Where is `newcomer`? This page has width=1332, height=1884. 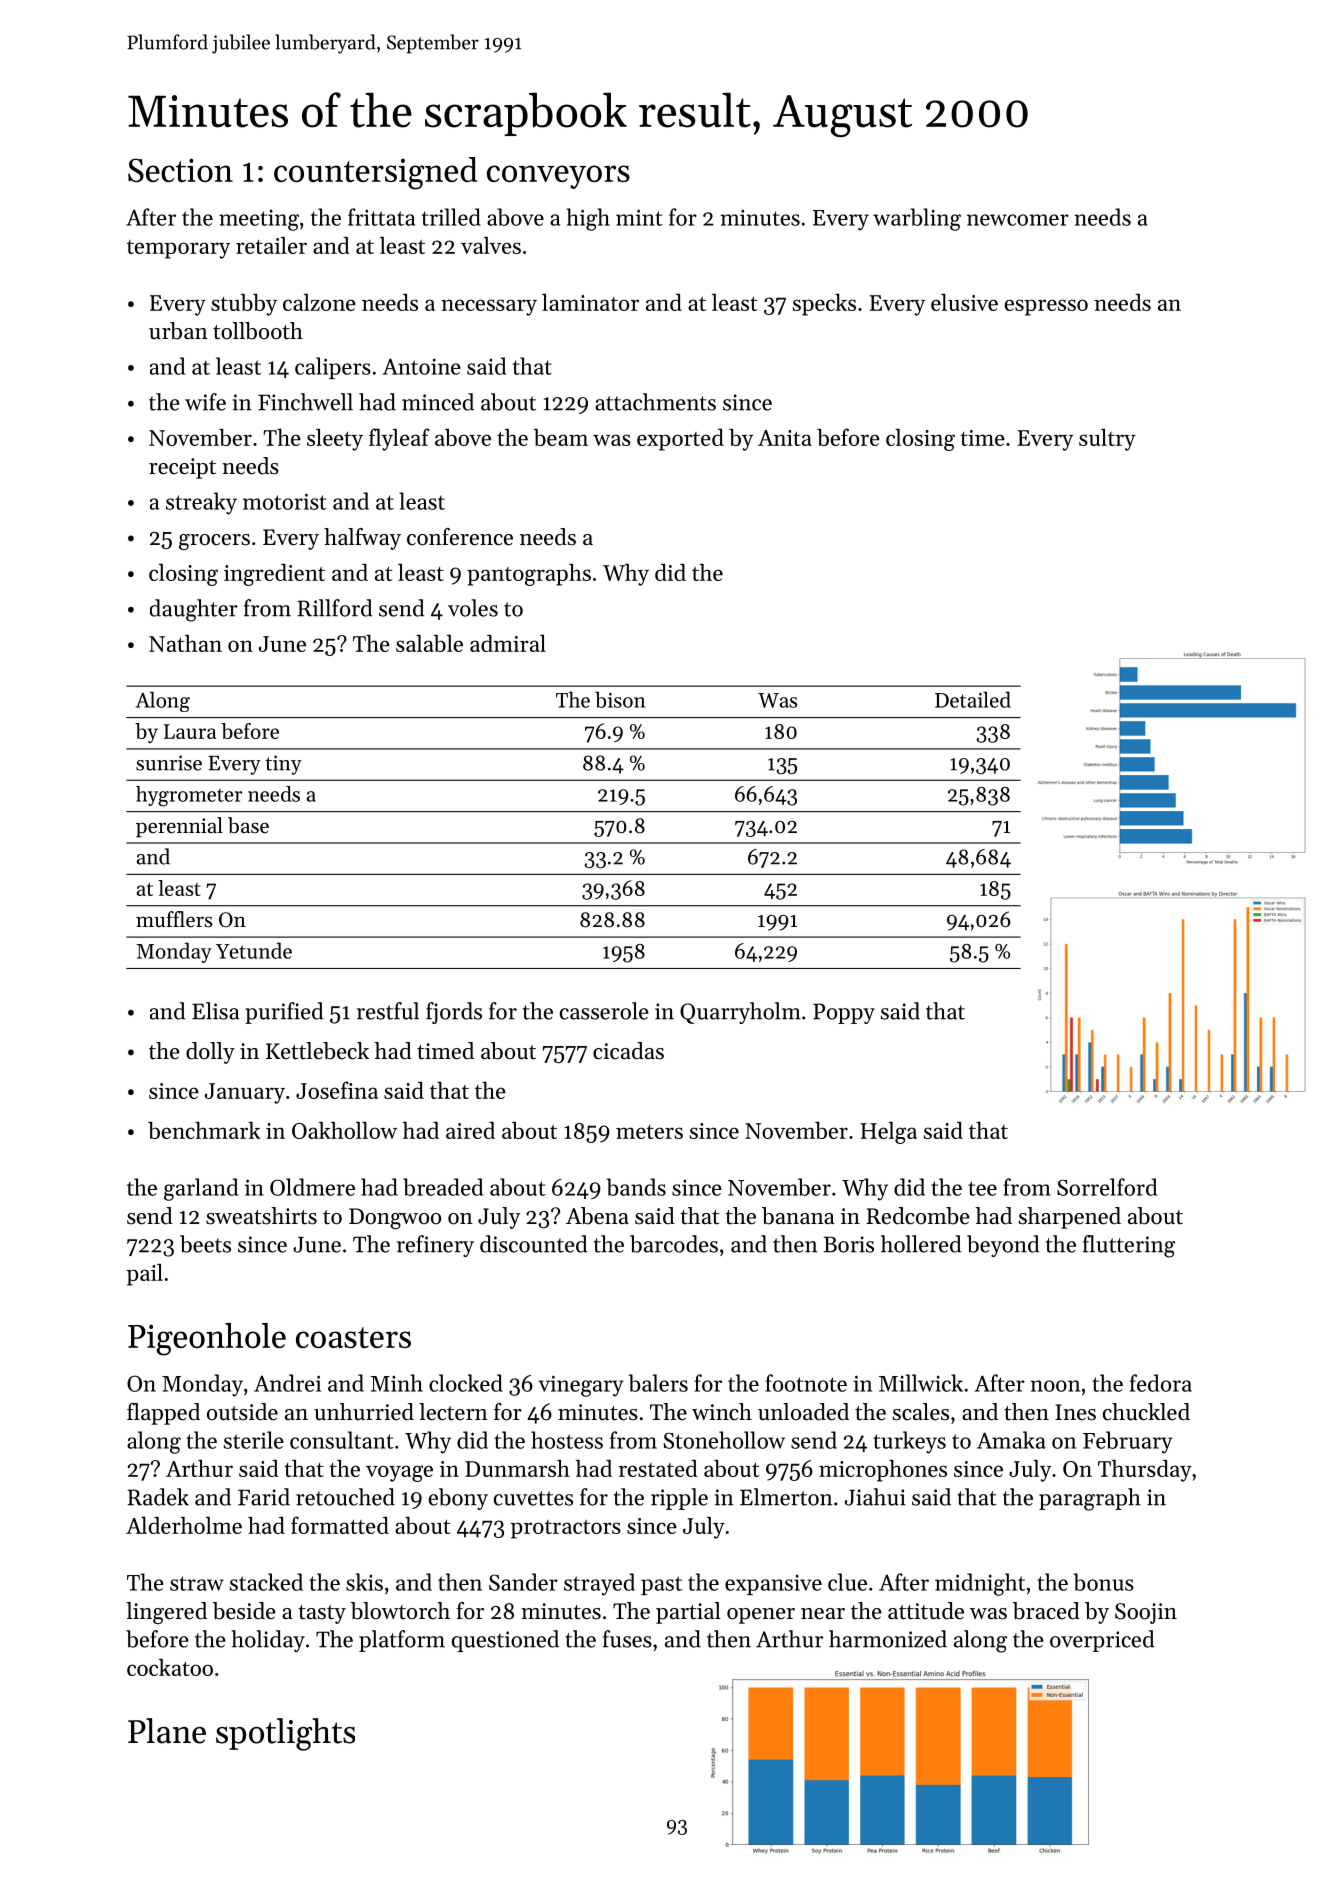
newcomer is located at coordinates (1018, 220).
